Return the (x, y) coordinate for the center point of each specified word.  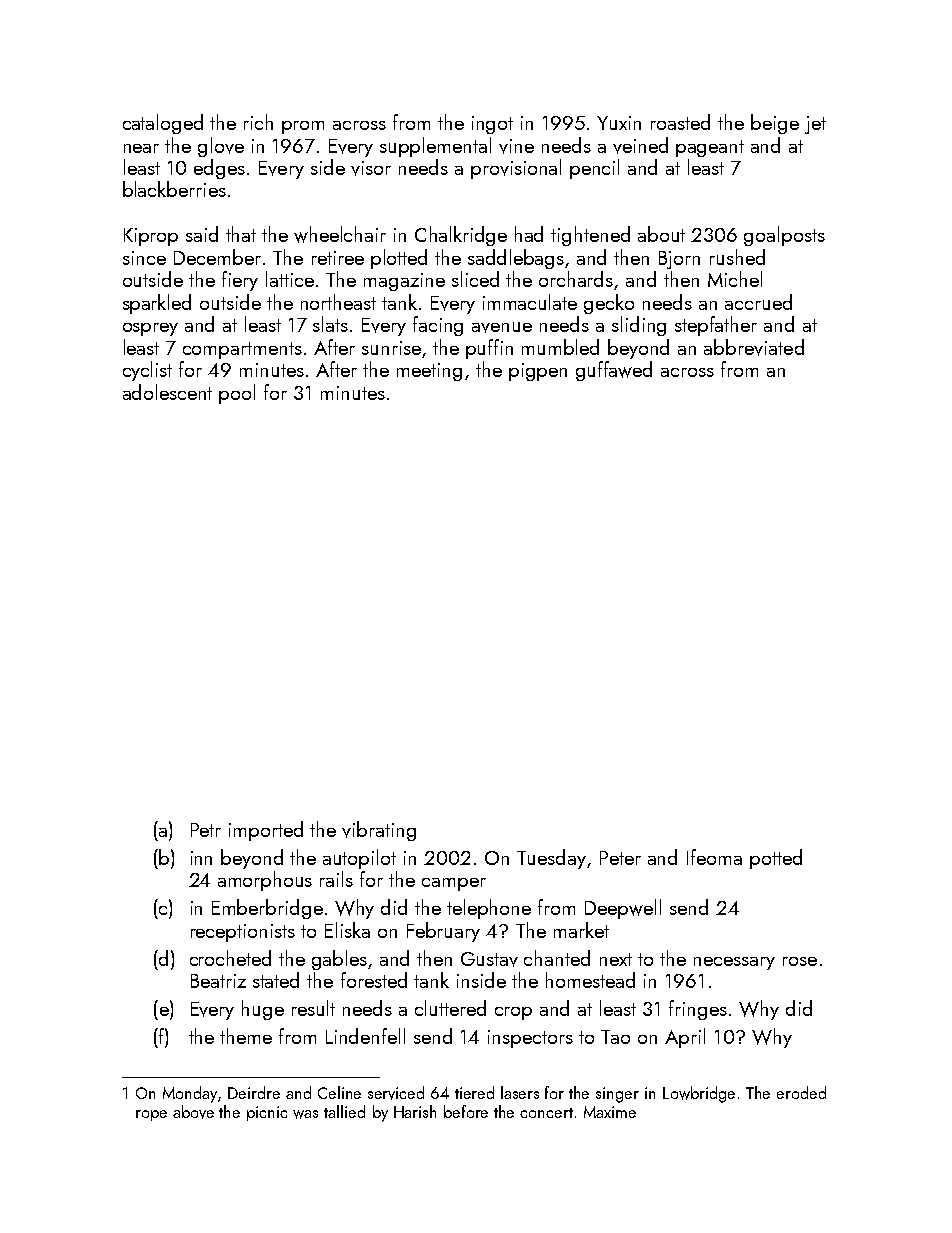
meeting (429, 372)
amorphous (265, 881)
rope (151, 1115)
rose (800, 961)
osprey (150, 329)
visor (371, 168)
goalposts (784, 236)
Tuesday (551, 859)
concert (546, 1113)
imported (266, 831)
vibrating (379, 831)
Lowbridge (699, 1094)
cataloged (163, 124)
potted (776, 859)
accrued (758, 302)
